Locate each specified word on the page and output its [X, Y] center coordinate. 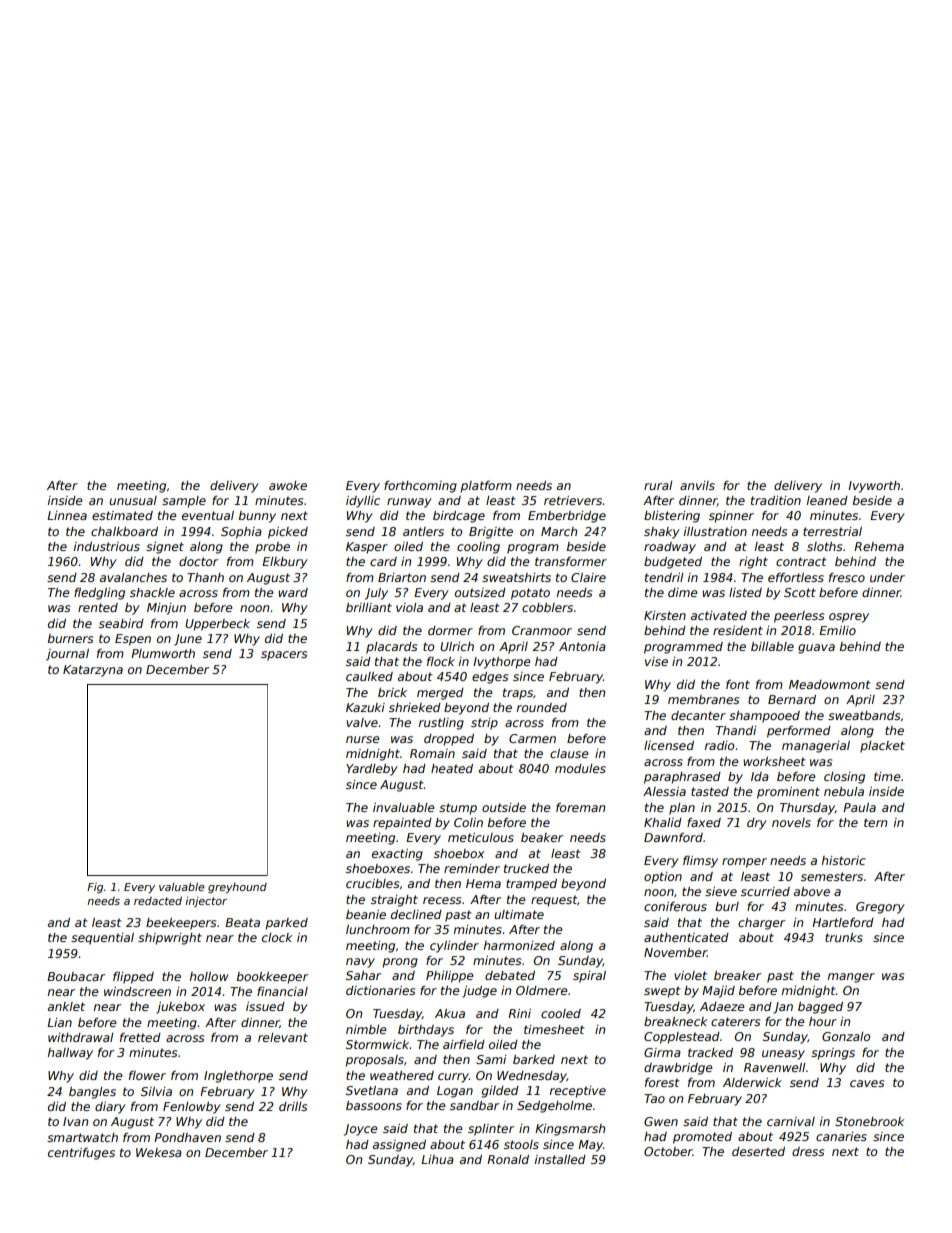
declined [416, 914]
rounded [542, 707]
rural [658, 485]
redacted [158, 900]
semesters [832, 876]
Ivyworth [874, 487]
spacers [284, 656]
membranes [703, 699]
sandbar [474, 1105]
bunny [257, 517]
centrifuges [81, 1154]
